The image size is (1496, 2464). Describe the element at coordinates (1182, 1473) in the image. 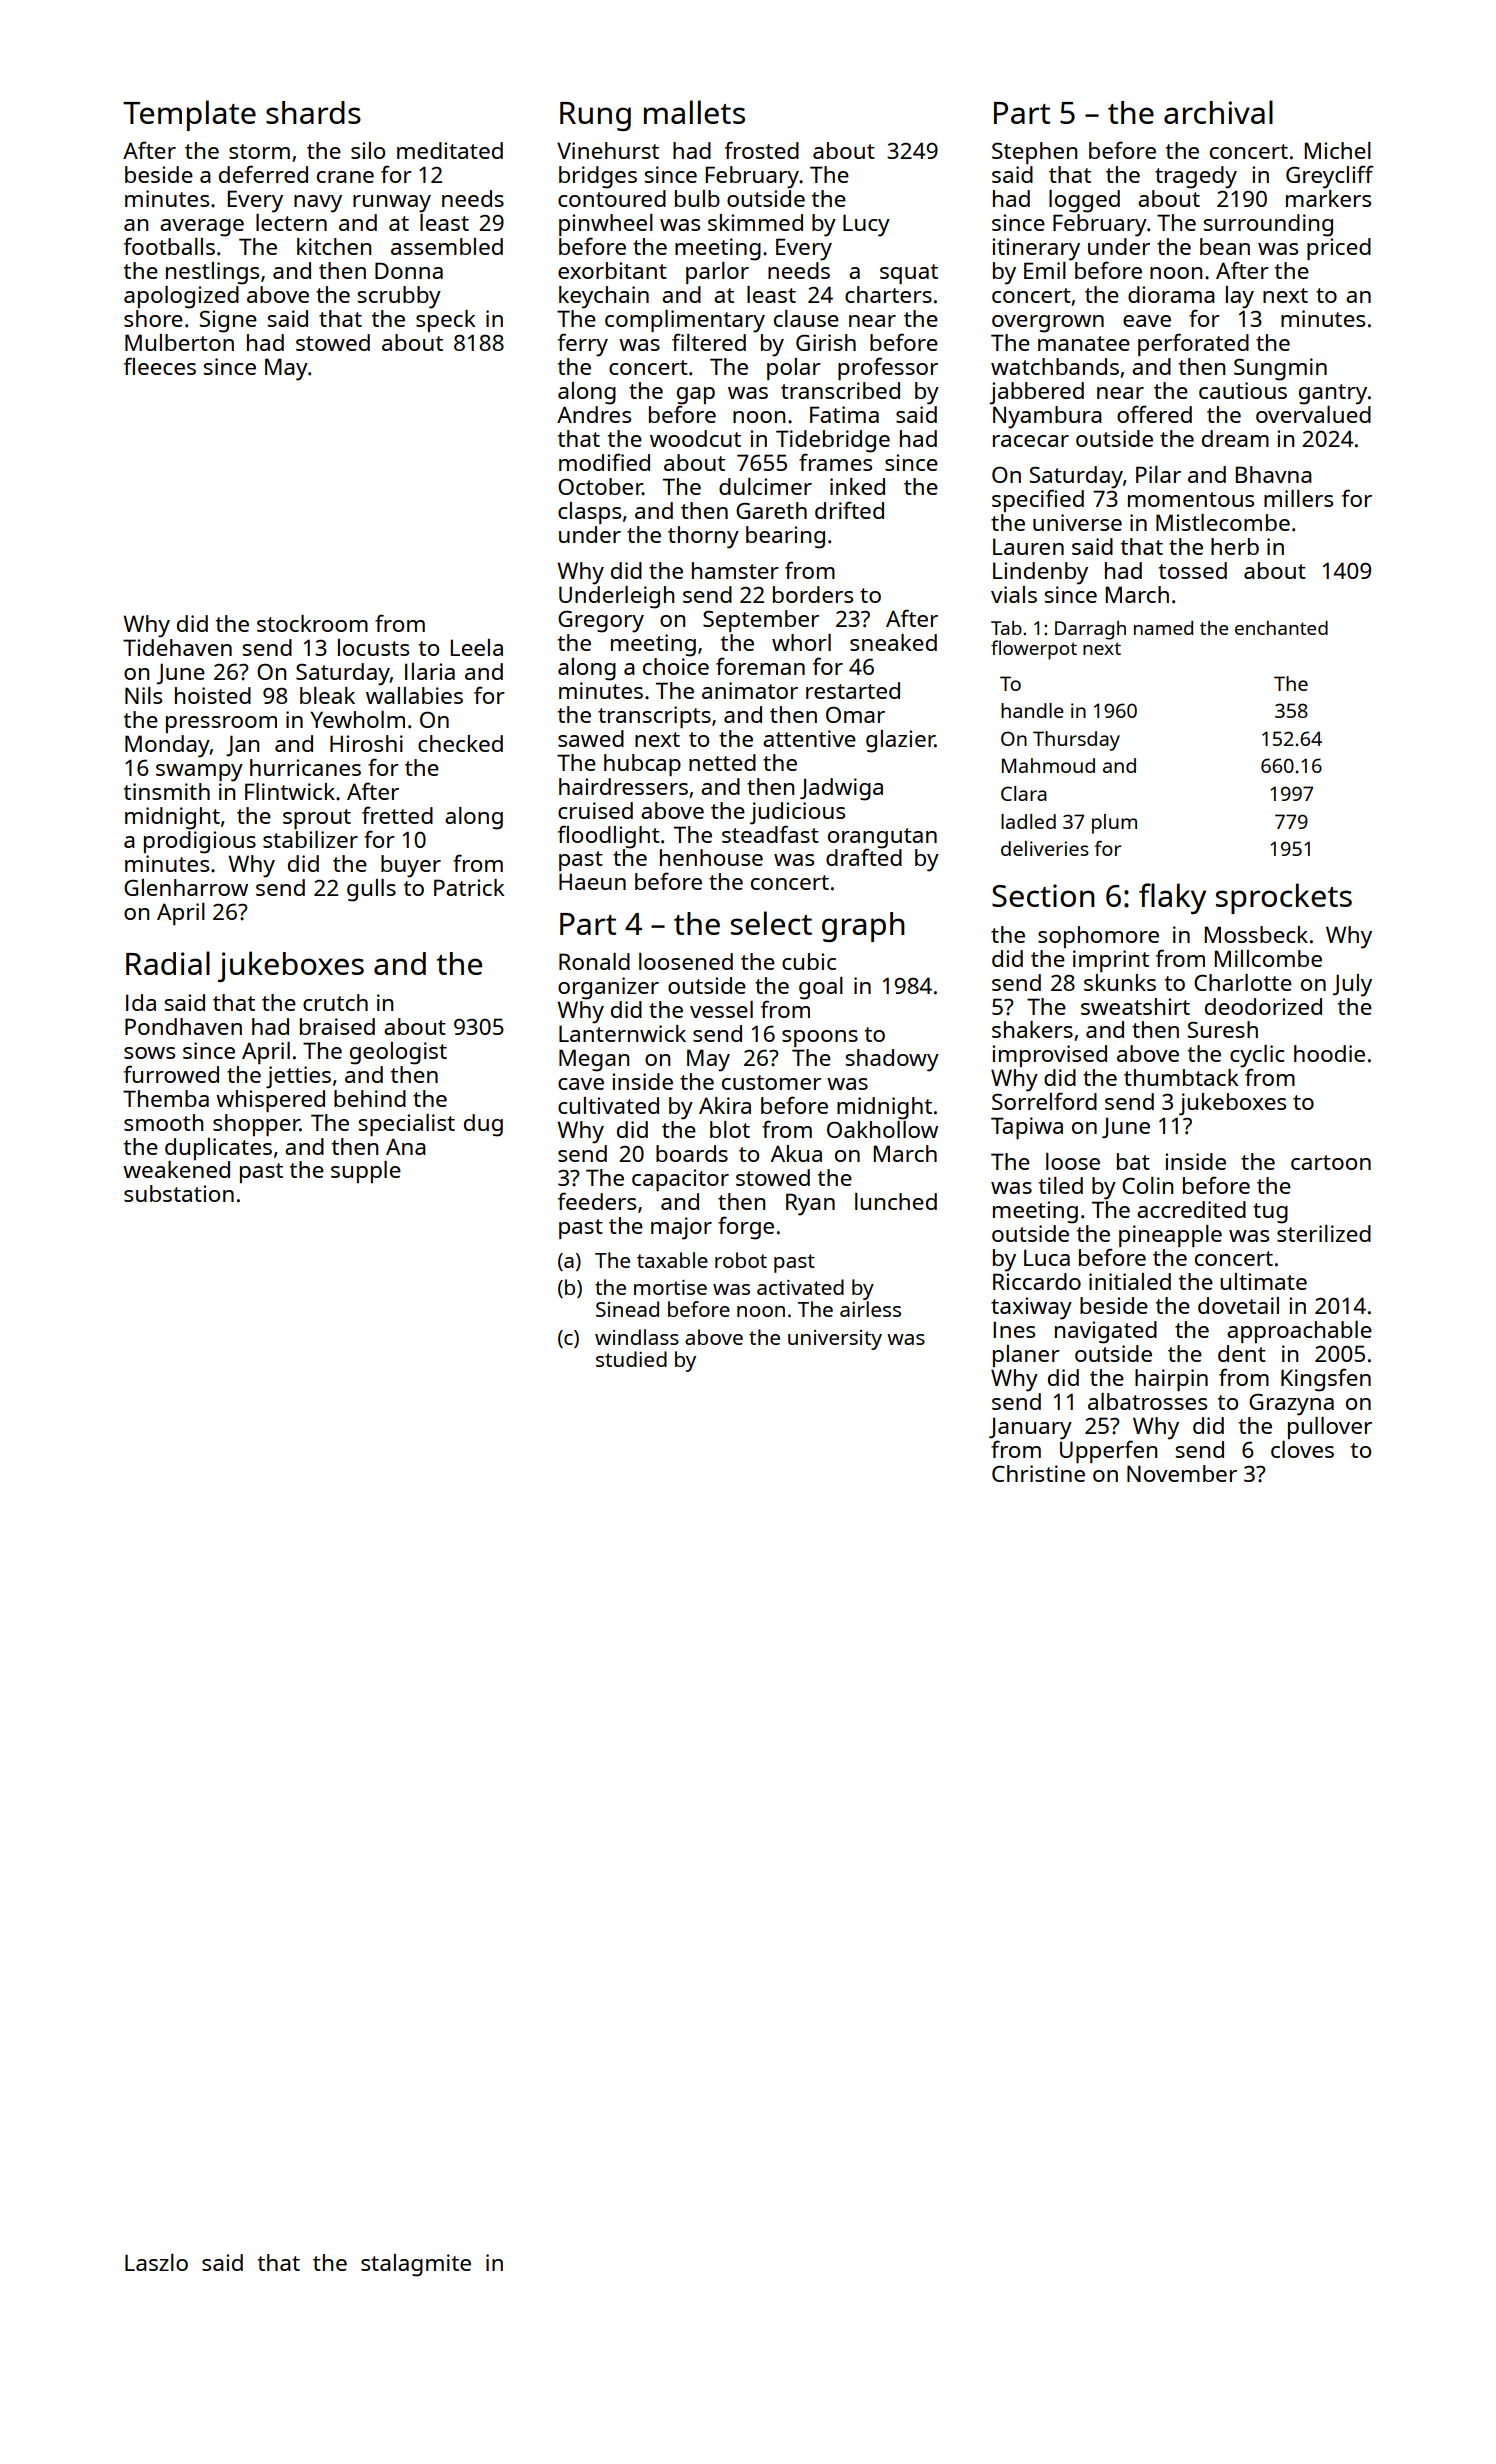

I see `November` at that location.
